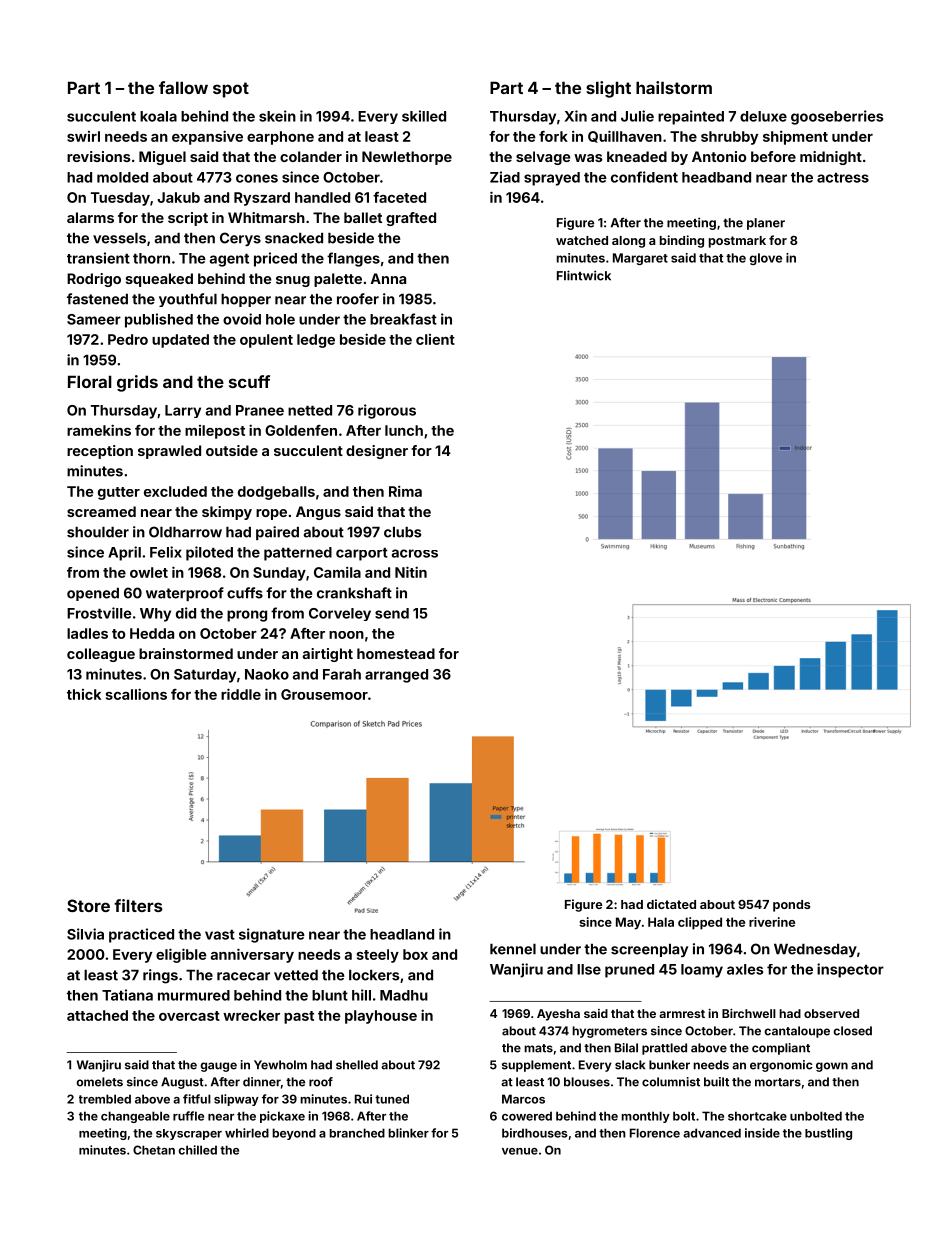  I want to click on vast, so click(220, 935).
